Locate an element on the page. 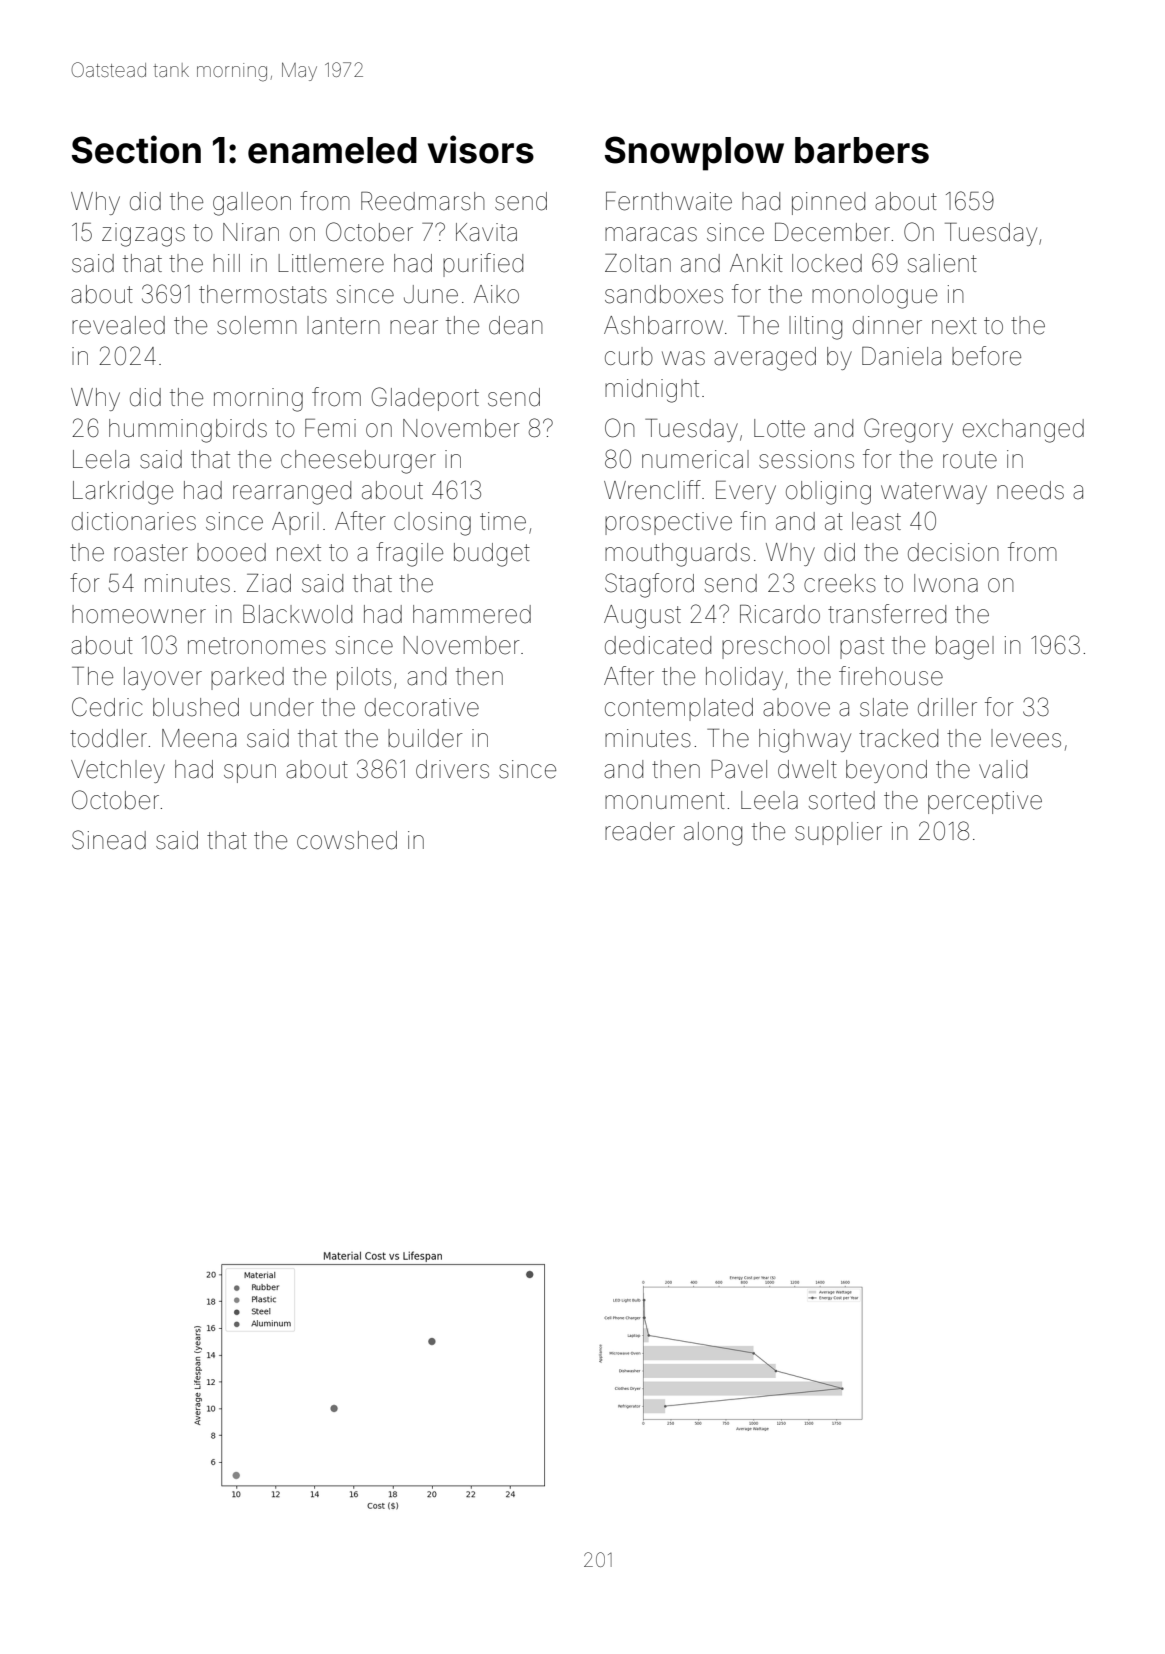  salient is located at coordinates (942, 263).
